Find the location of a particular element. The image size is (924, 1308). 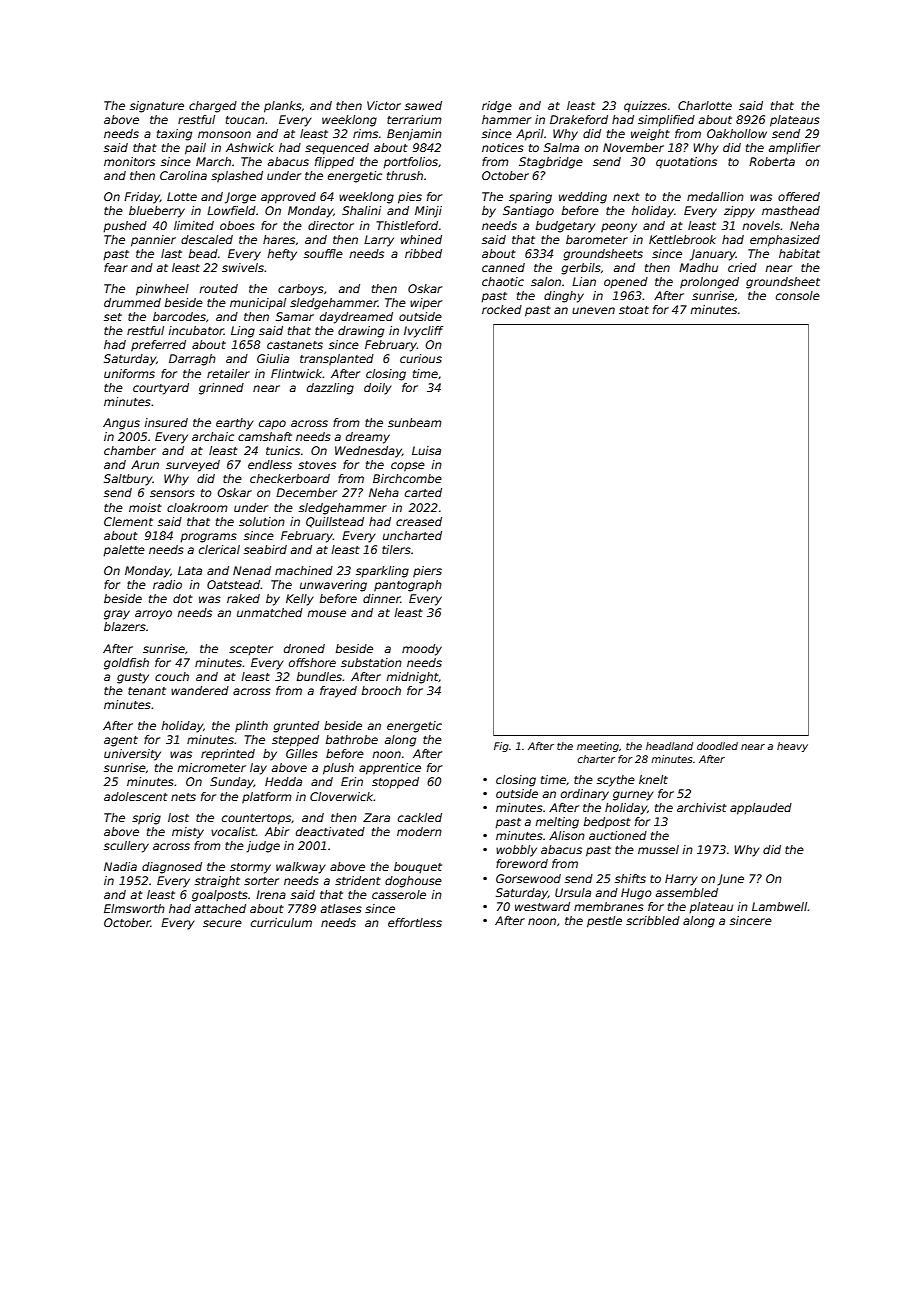

Darragh is located at coordinates (192, 360).
